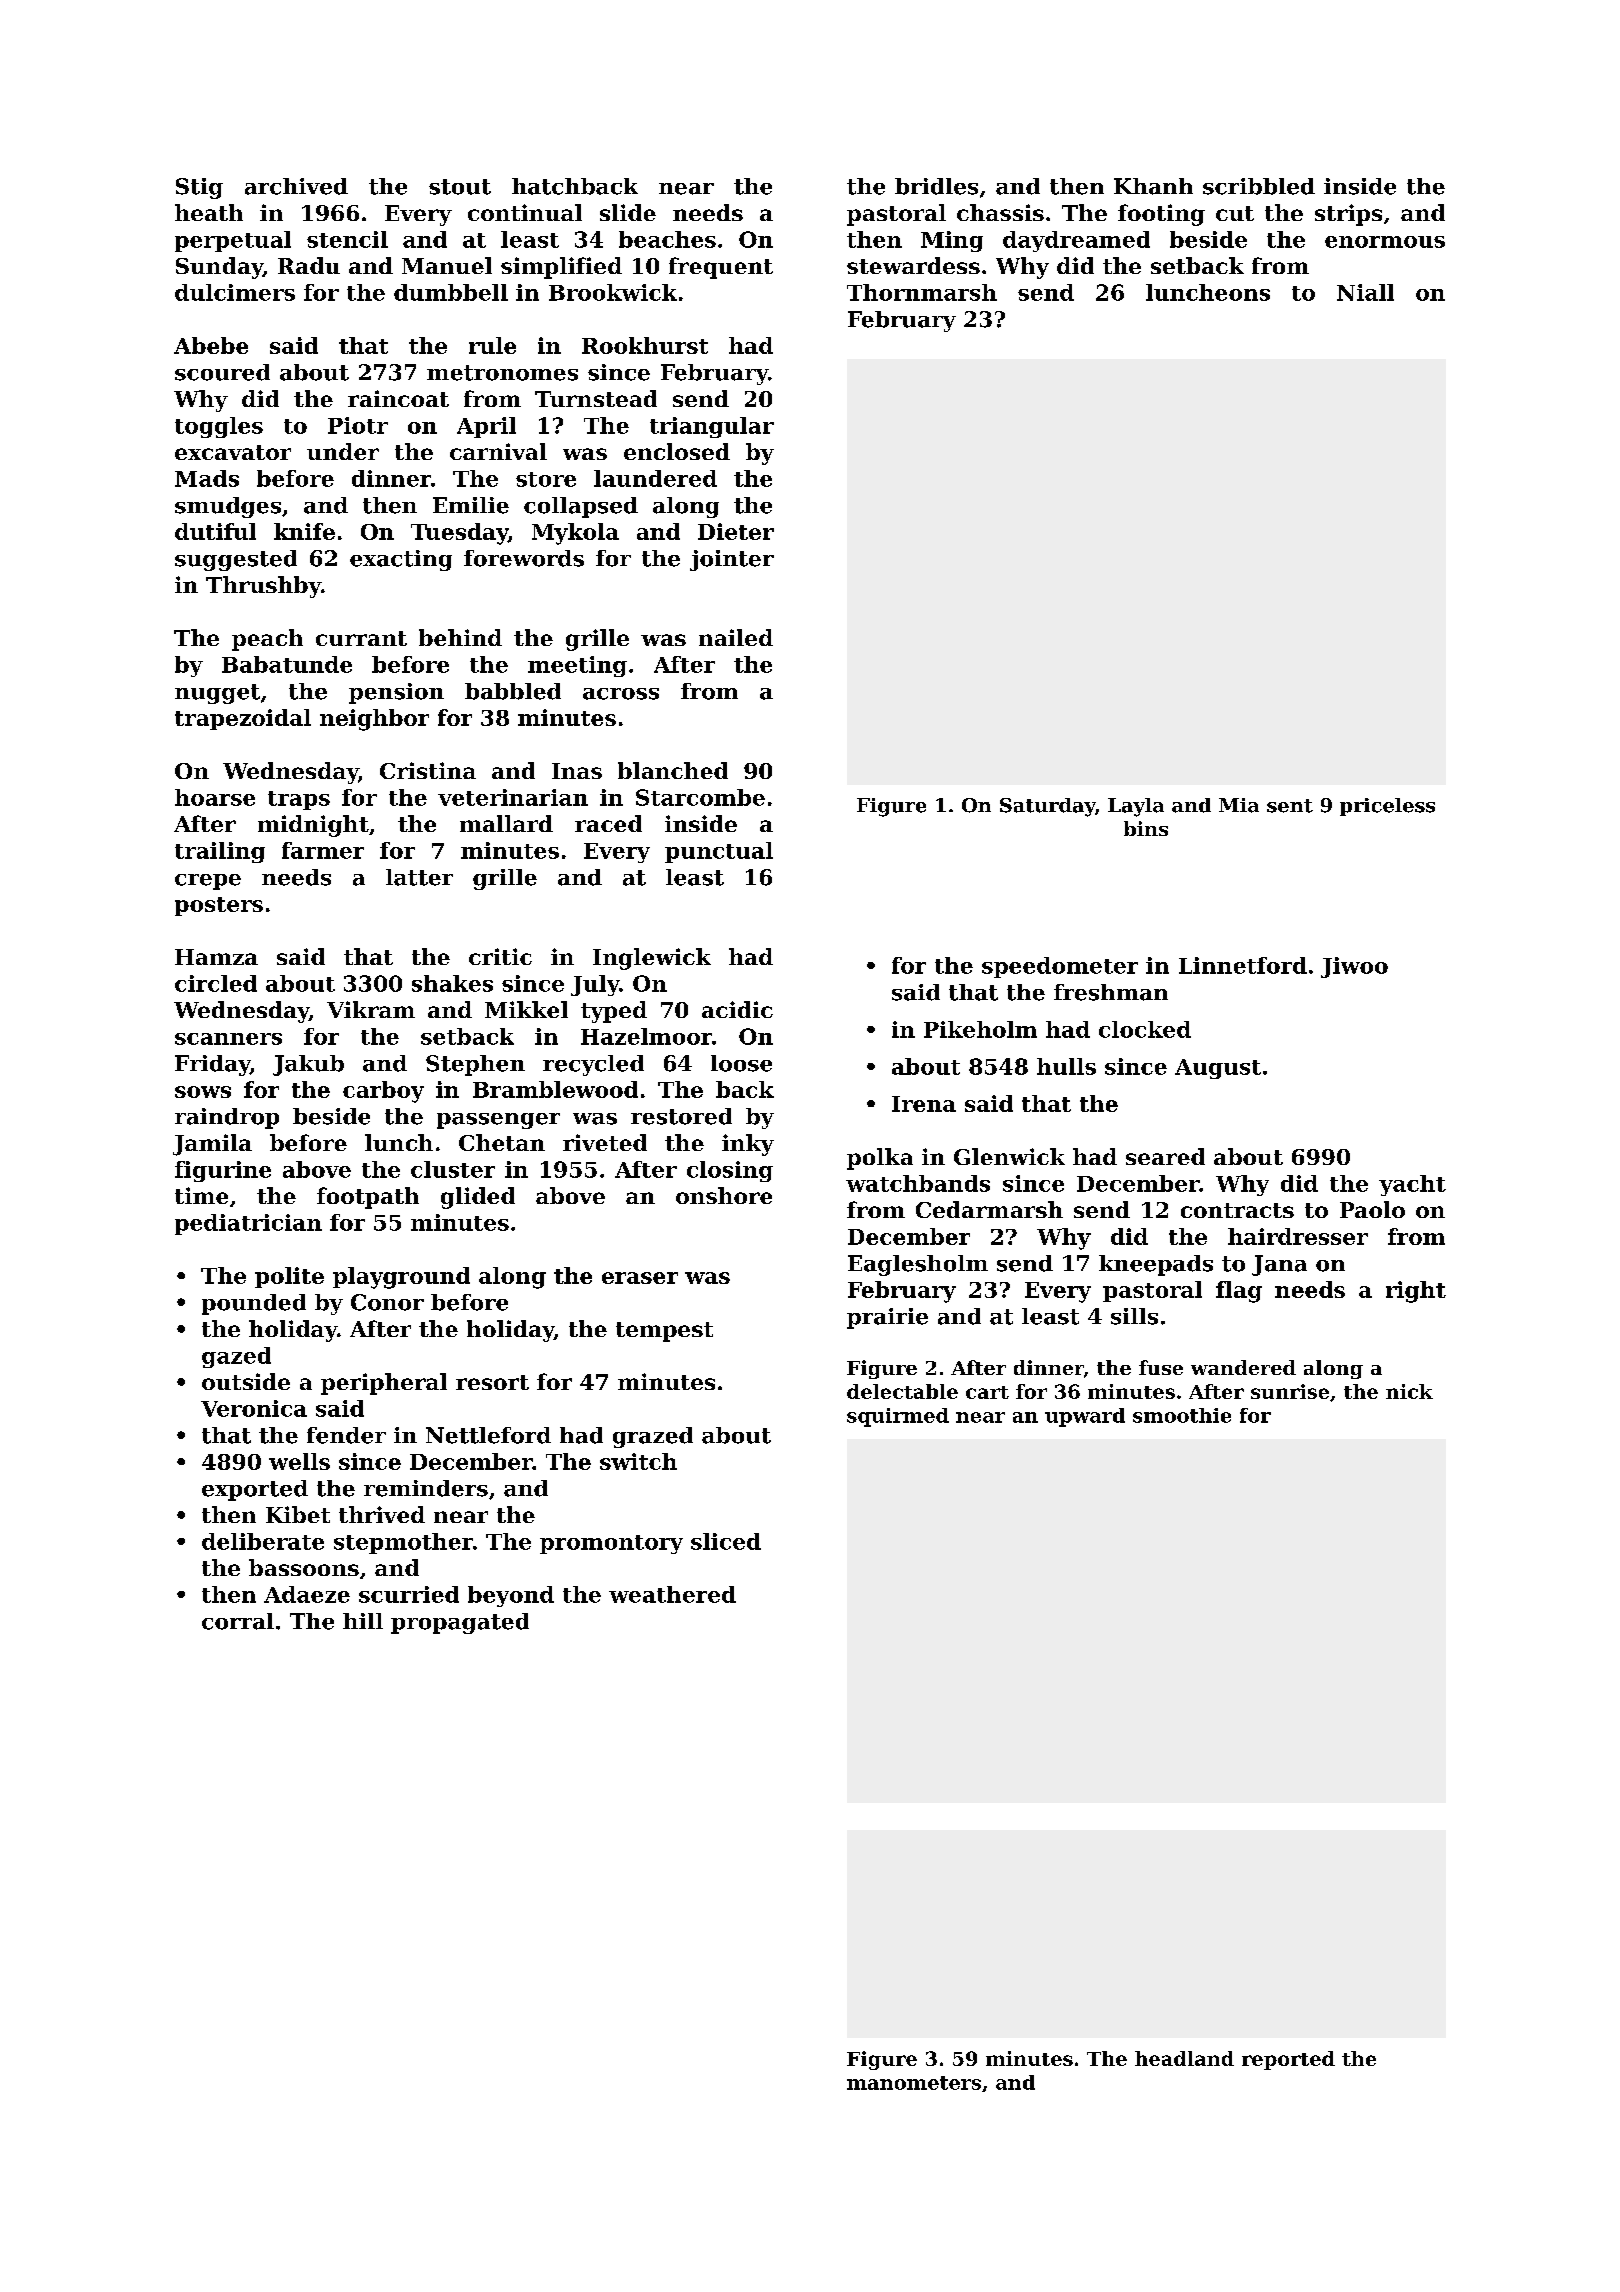  Describe the element at coordinates (987, 1392) in the screenshot. I see `cart` at that location.
